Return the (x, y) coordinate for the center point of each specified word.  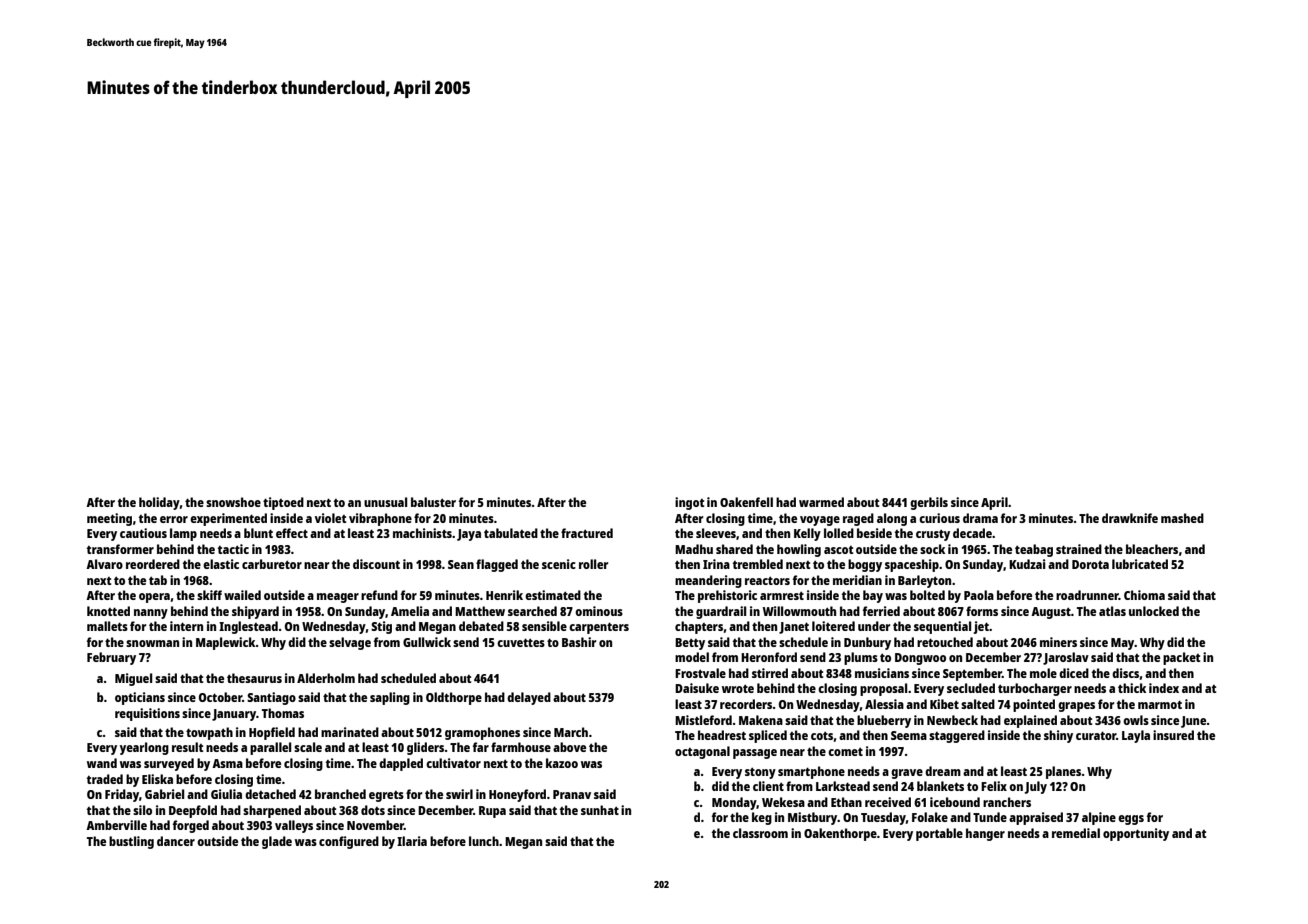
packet (1181, 658)
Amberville (116, 825)
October (220, 697)
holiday (159, 503)
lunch (484, 841)
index (1164, 688)
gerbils (929, 503)
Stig (381, 627)
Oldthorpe (454, 698)
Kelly (807, 534)
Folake (930, 817)
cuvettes (521, 642)
